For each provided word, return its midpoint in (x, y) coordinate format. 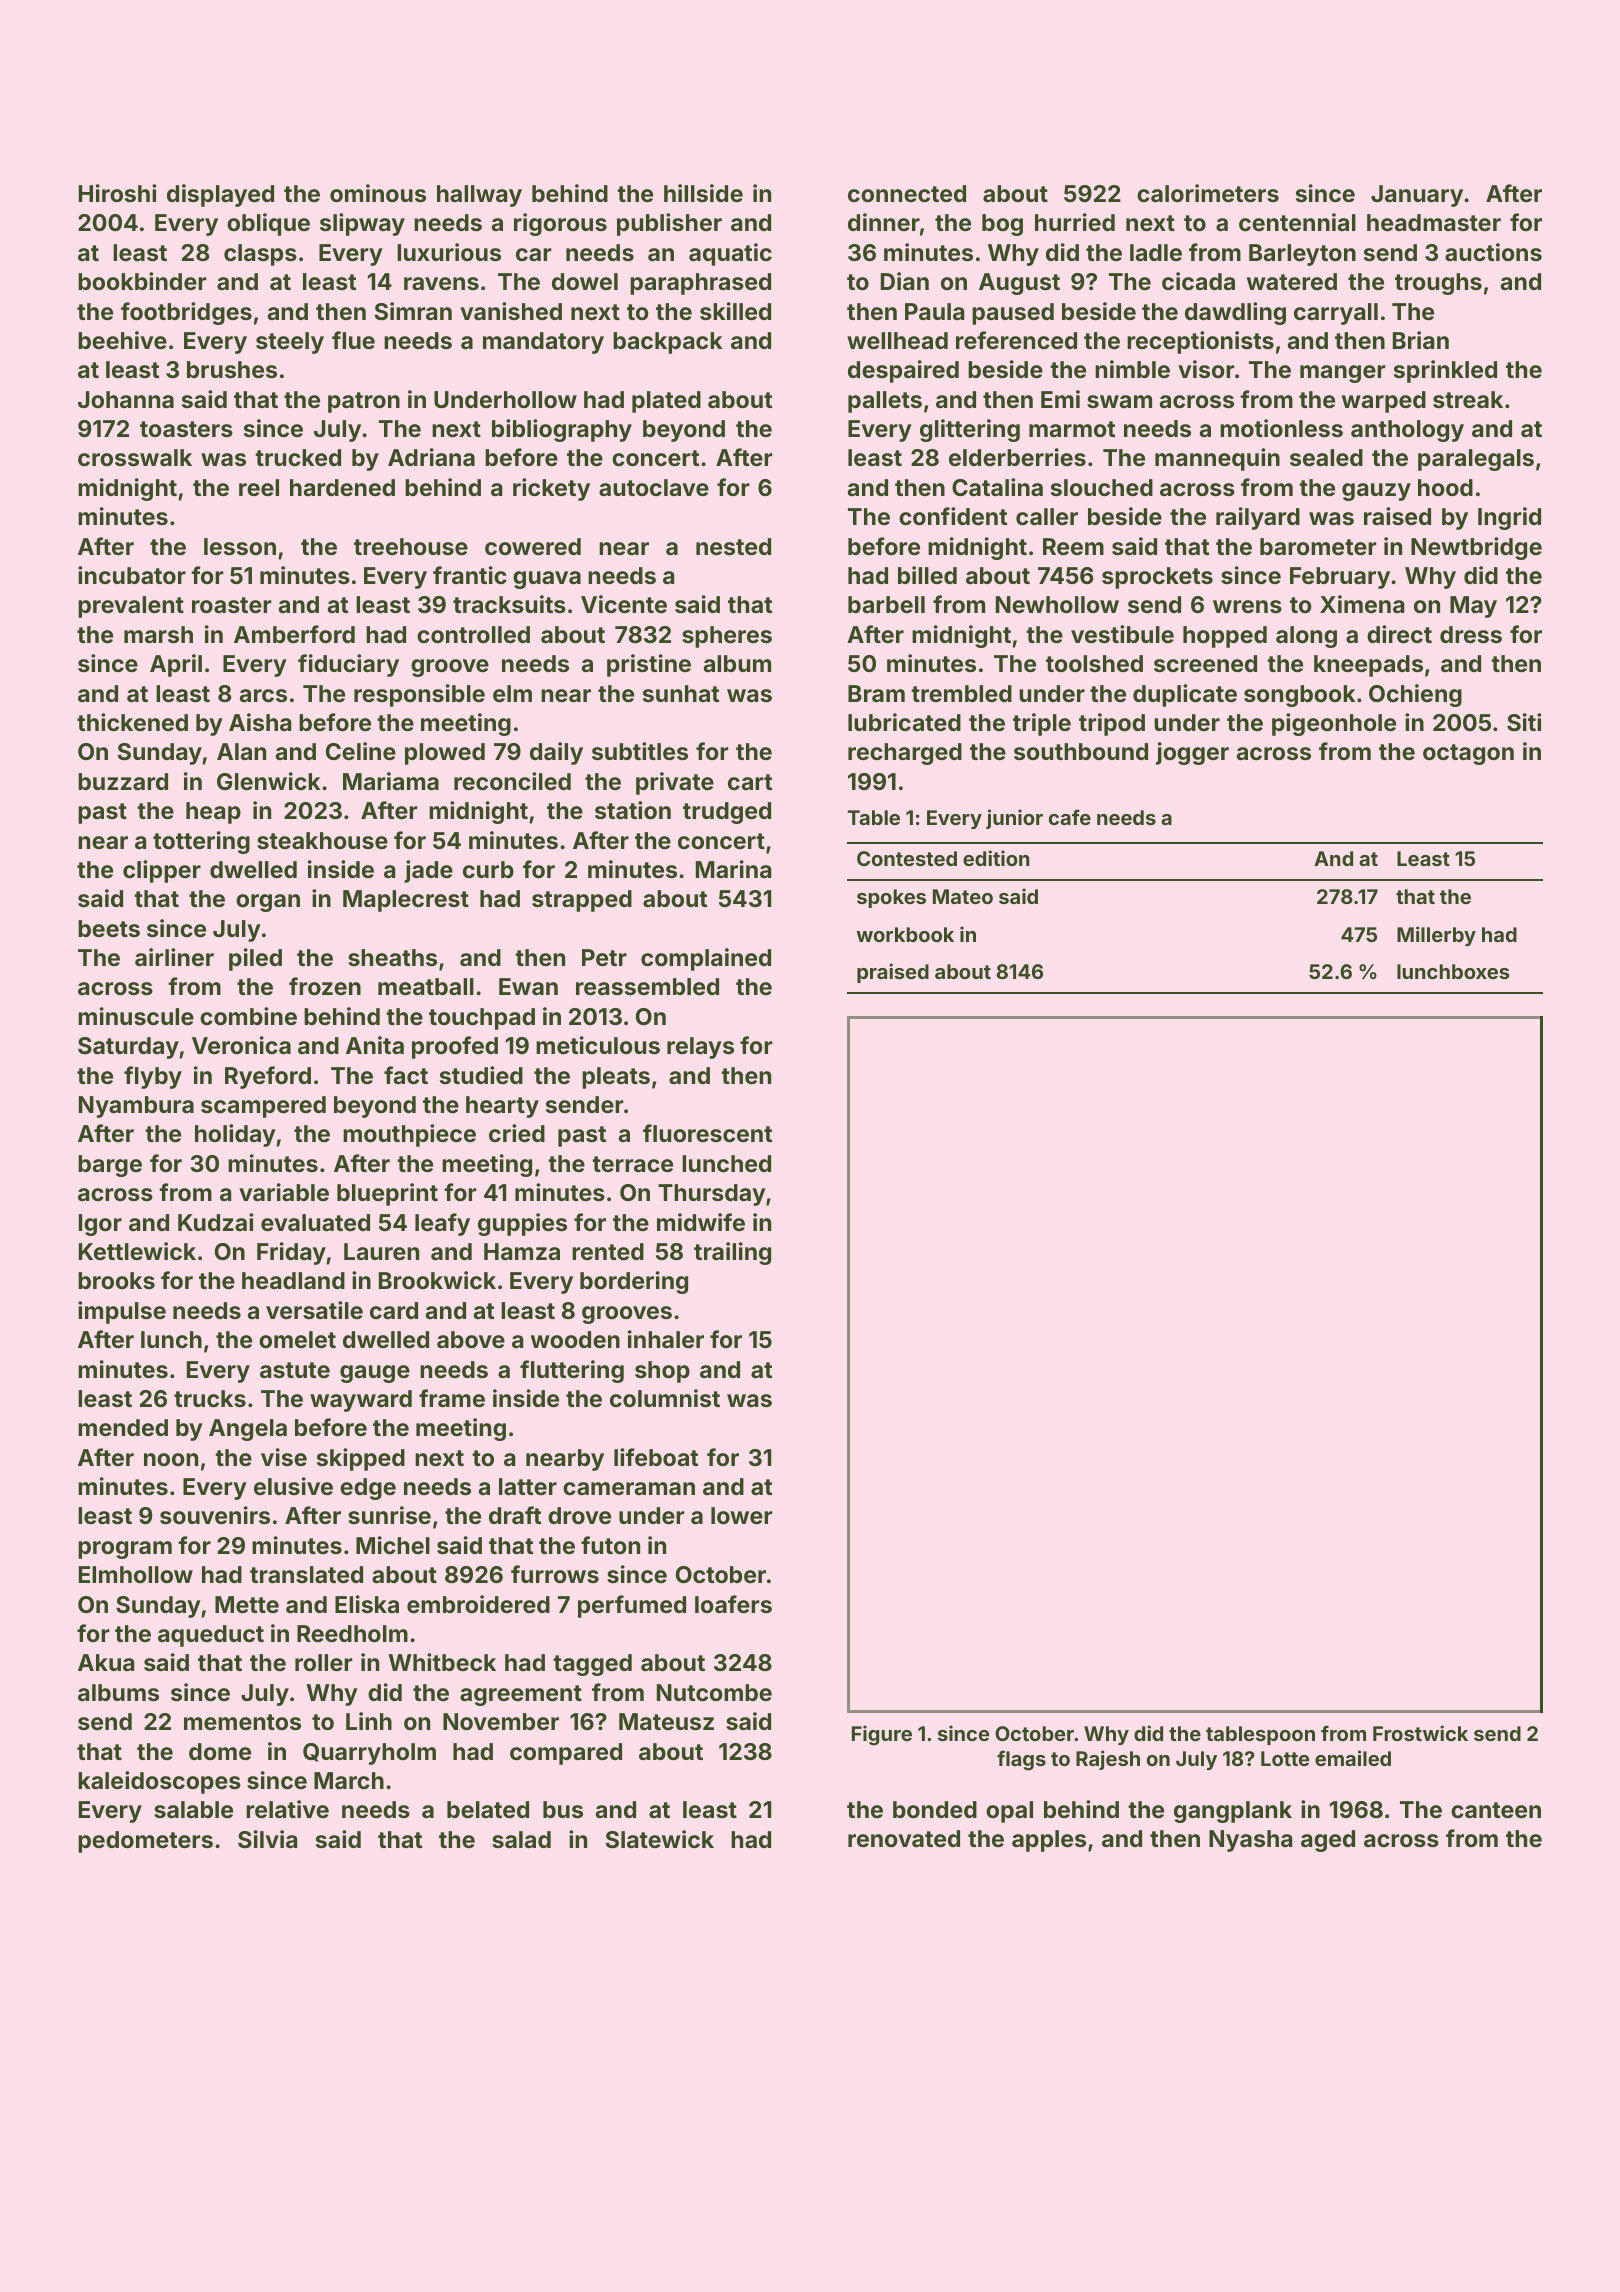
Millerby (1436, 936)
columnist (665, 1398)
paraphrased (700, 284)
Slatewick (660, 1839)
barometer (1318, 546)
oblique (268, 224)
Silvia (267, 1839)
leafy (442, 1224)
